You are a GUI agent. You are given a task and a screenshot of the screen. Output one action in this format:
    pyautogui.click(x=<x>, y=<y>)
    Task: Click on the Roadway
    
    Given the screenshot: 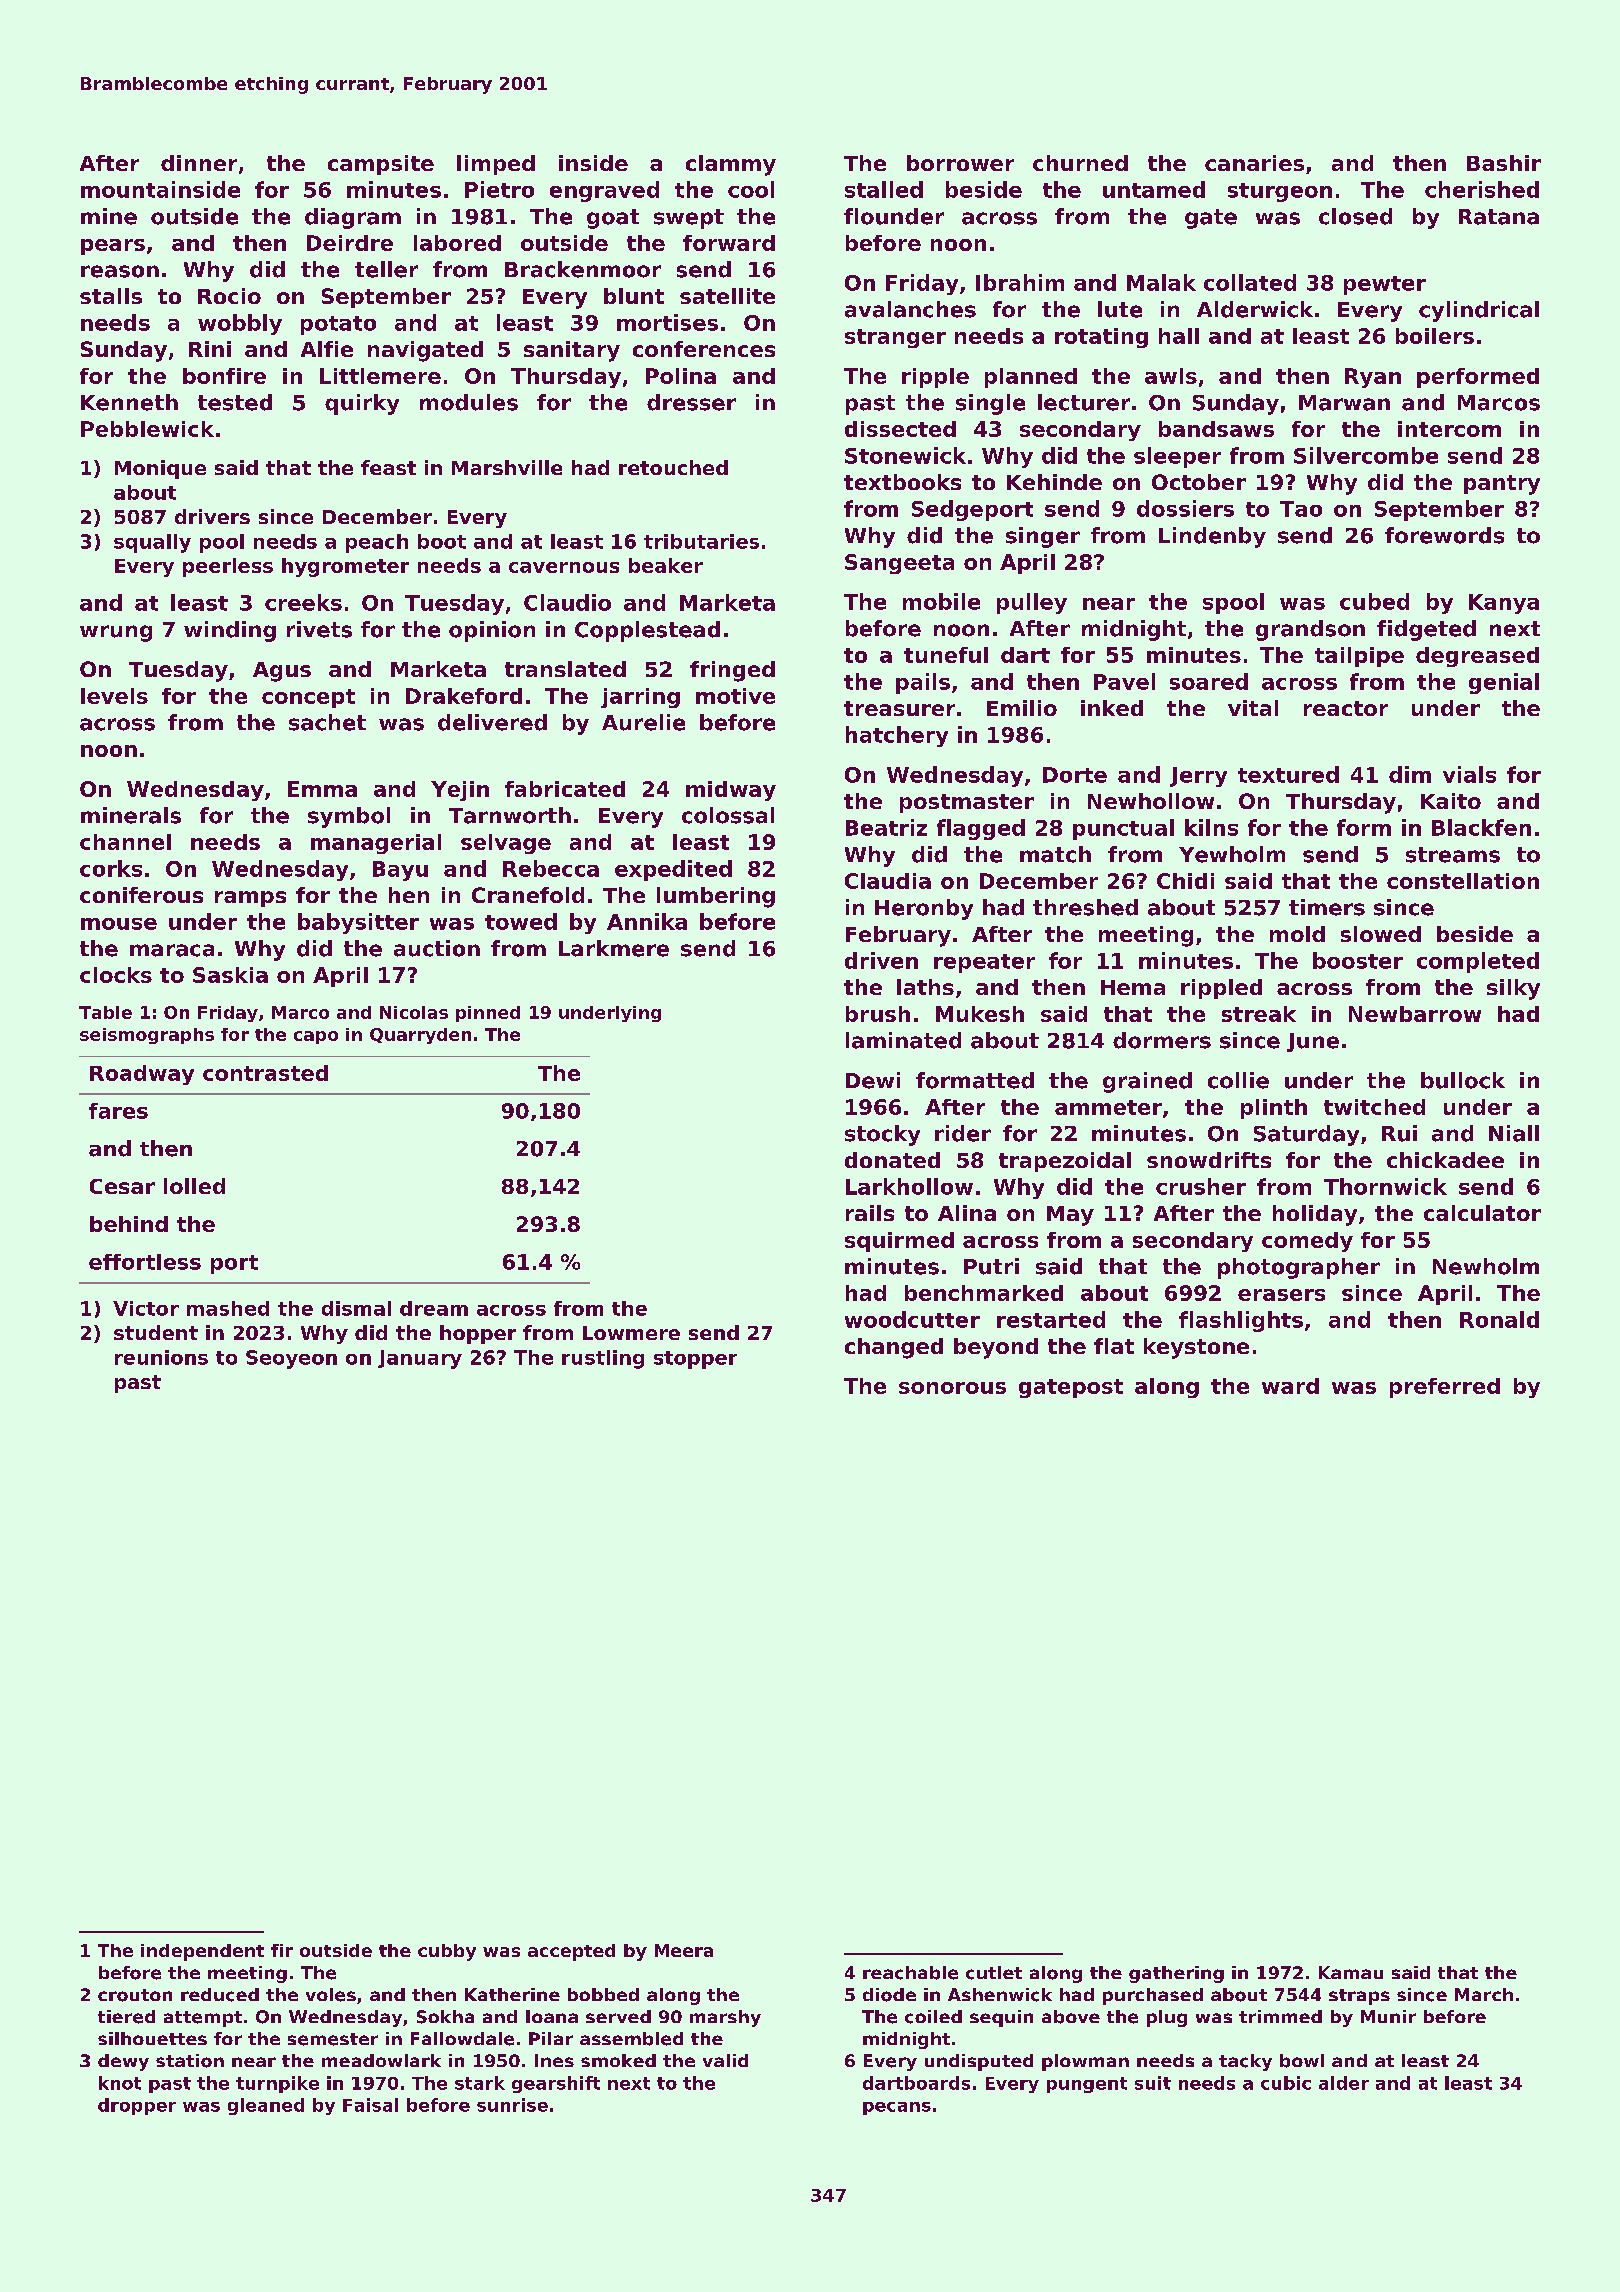 What is the action you would take?
    pyautogui.click(x=142, y=1075)
